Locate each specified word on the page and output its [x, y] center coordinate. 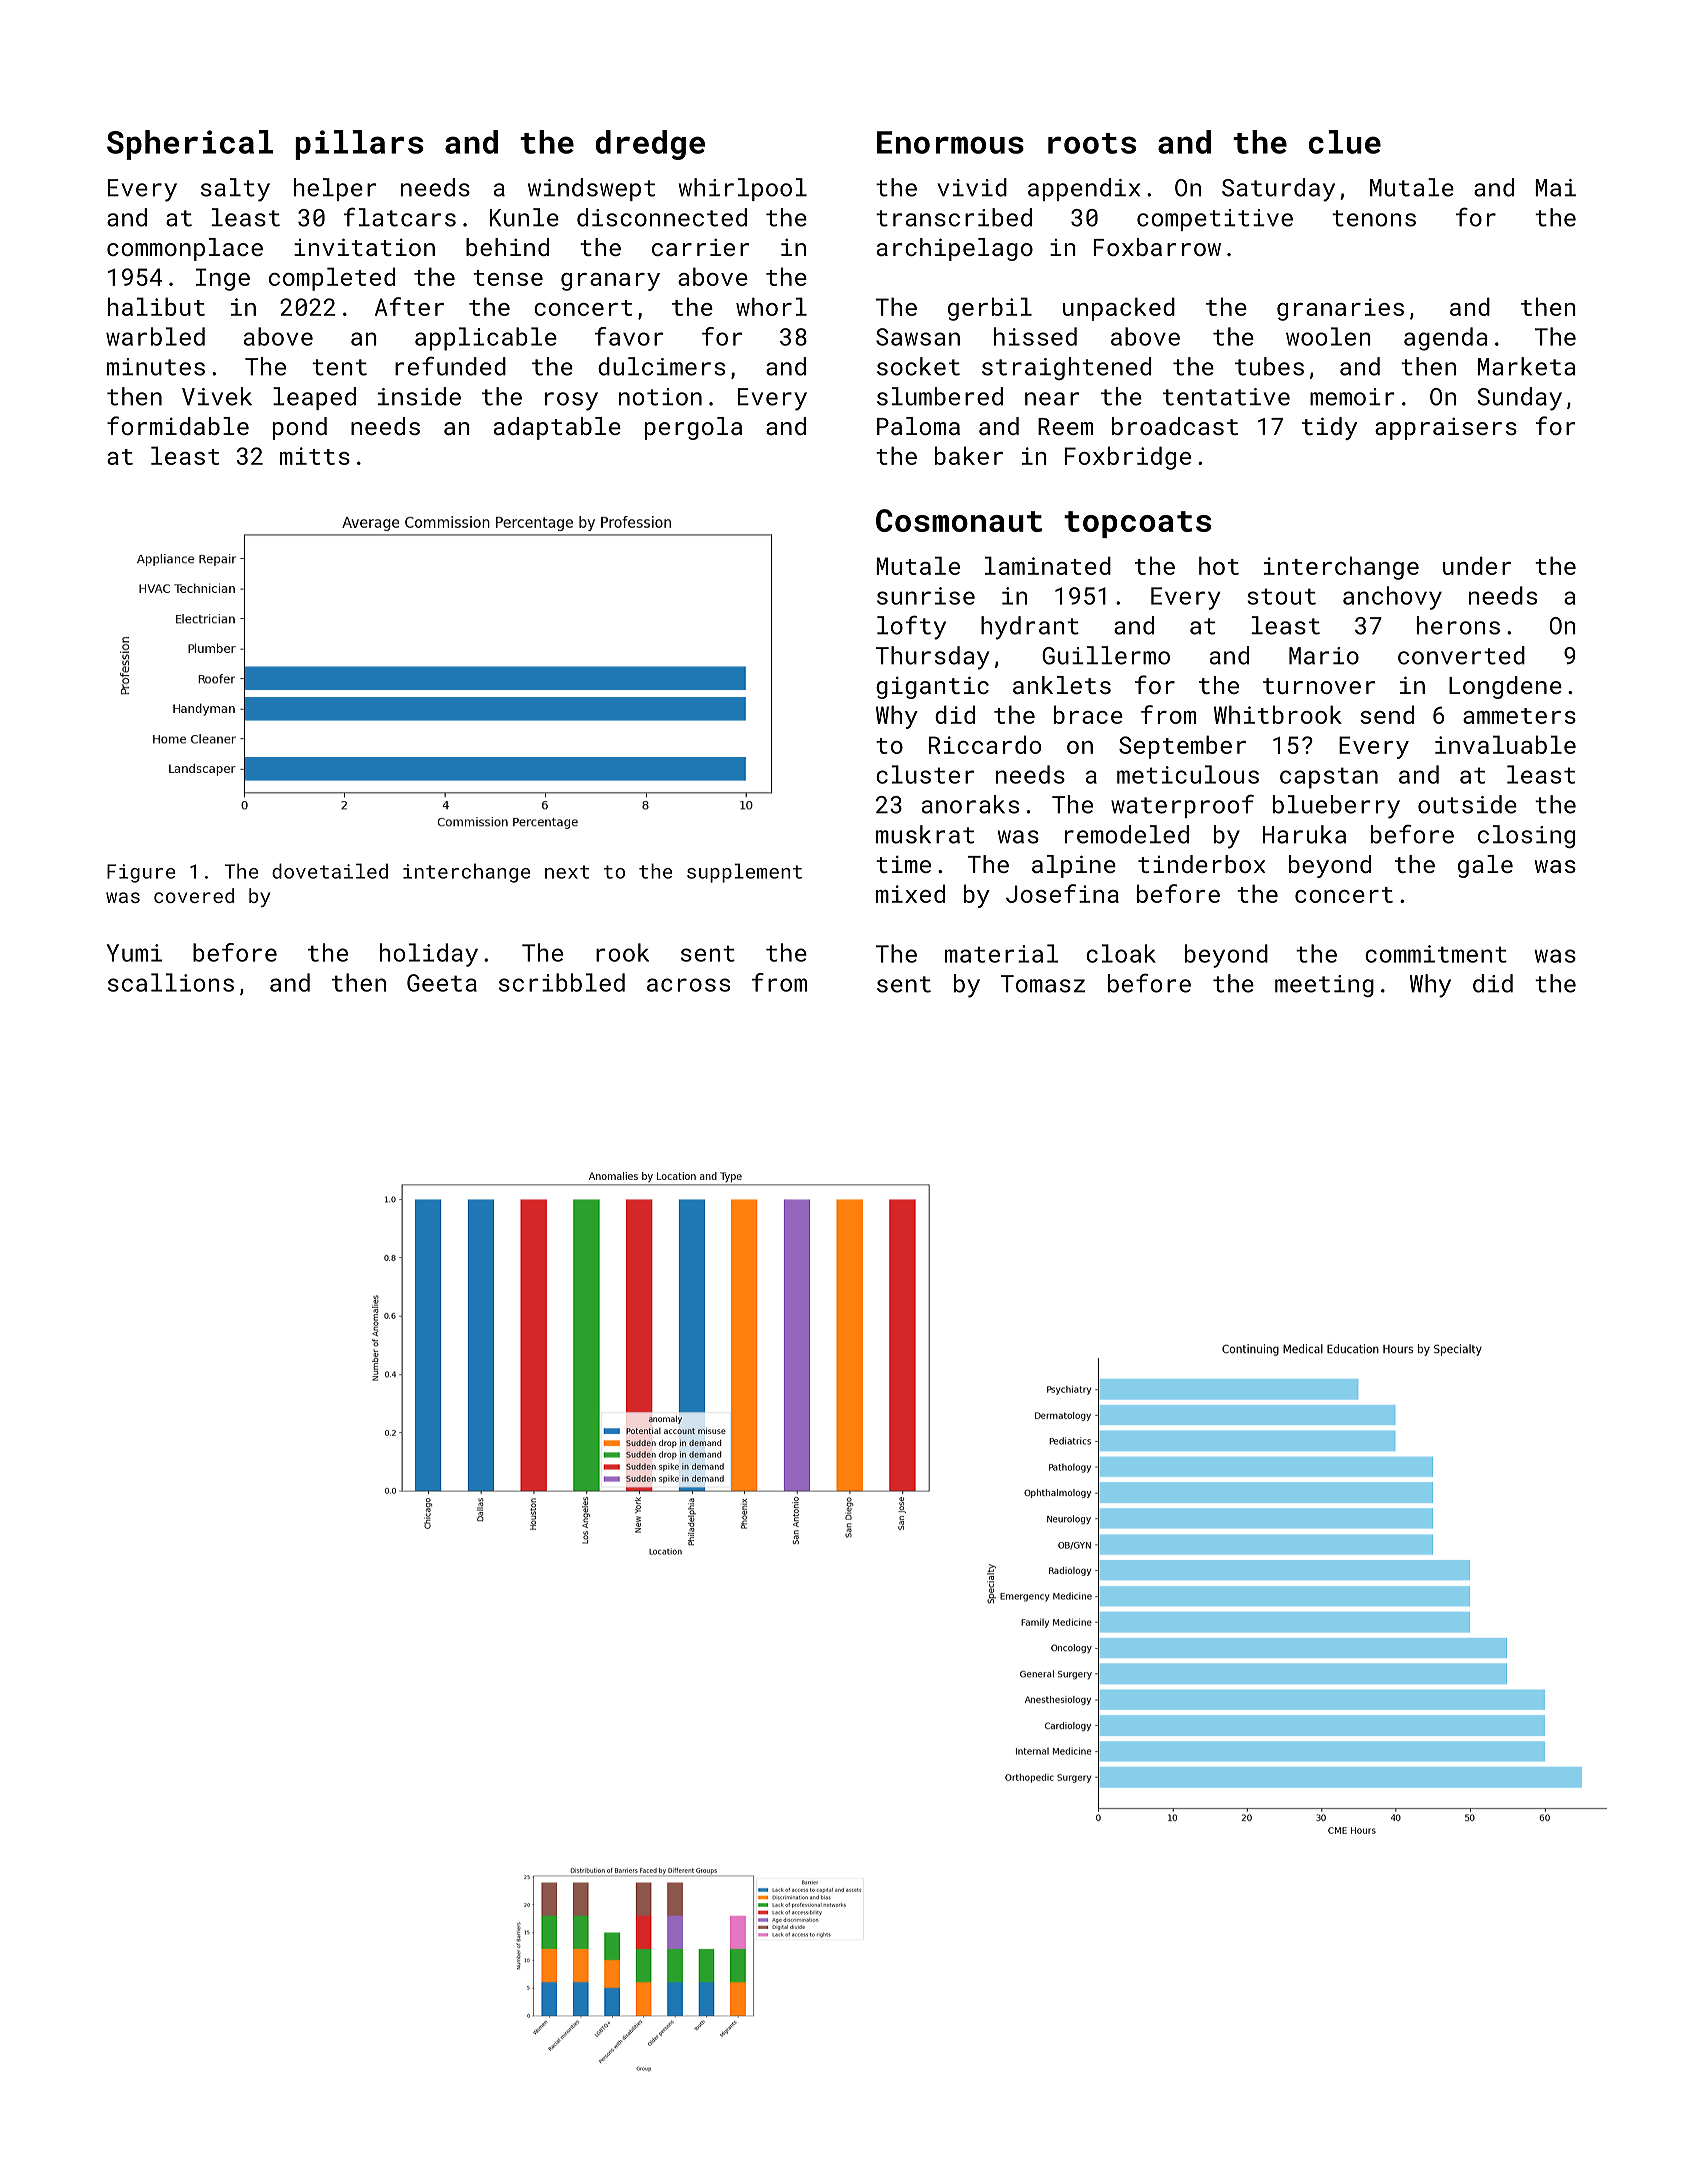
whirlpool [743, 189]
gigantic [932, 687]
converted [1461, 655]
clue [1345, 142]
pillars [359, 145]
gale [1485, 866]
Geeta [442, 983]
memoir [1352, 397]
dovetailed [330, 871]
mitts [315, 456]
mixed [910, 893]
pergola [693, 428]
